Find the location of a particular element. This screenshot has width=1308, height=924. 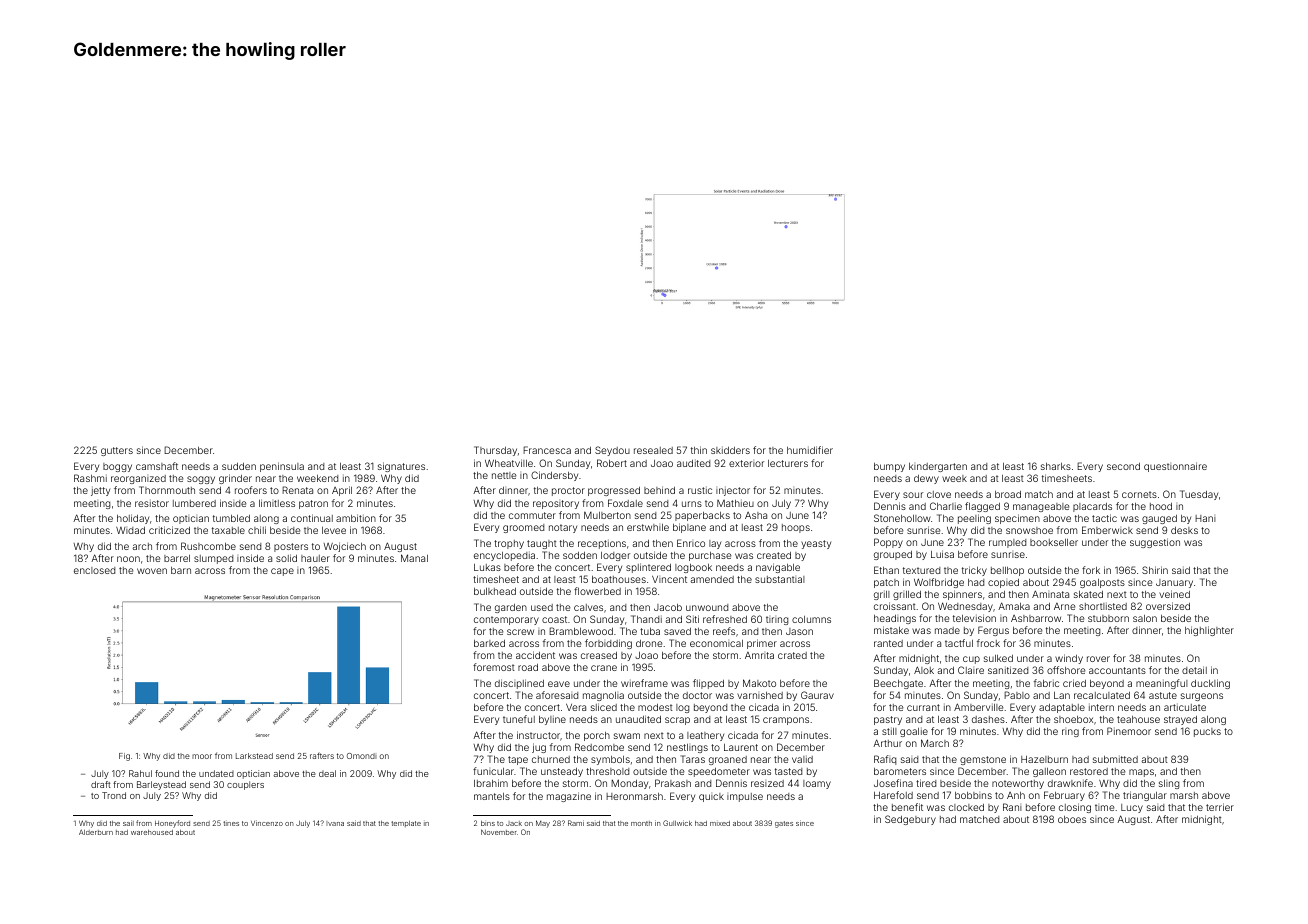

Enrico is located at coordinates (691, 543).
